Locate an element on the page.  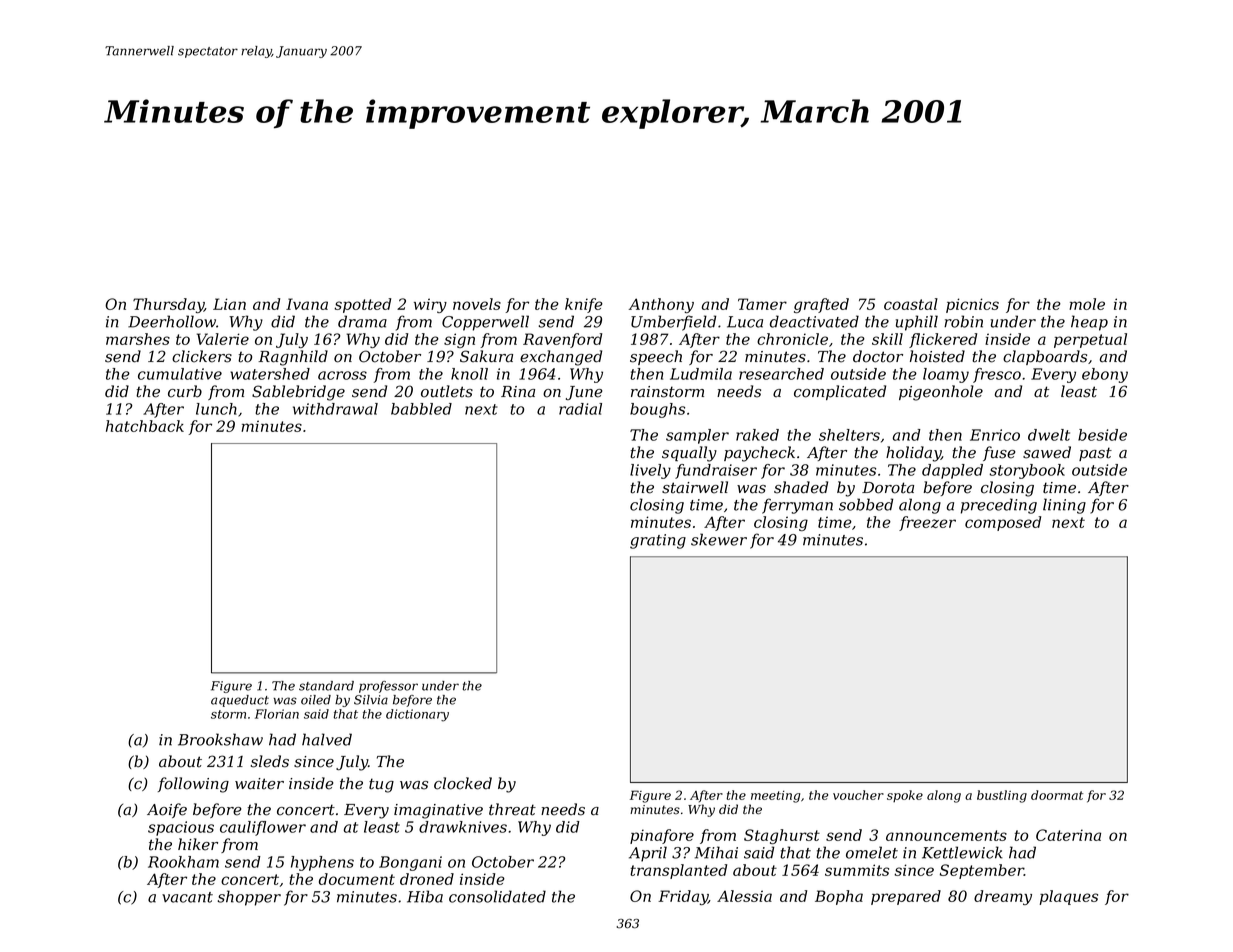
shopper is located at coordinates (249, 898).
